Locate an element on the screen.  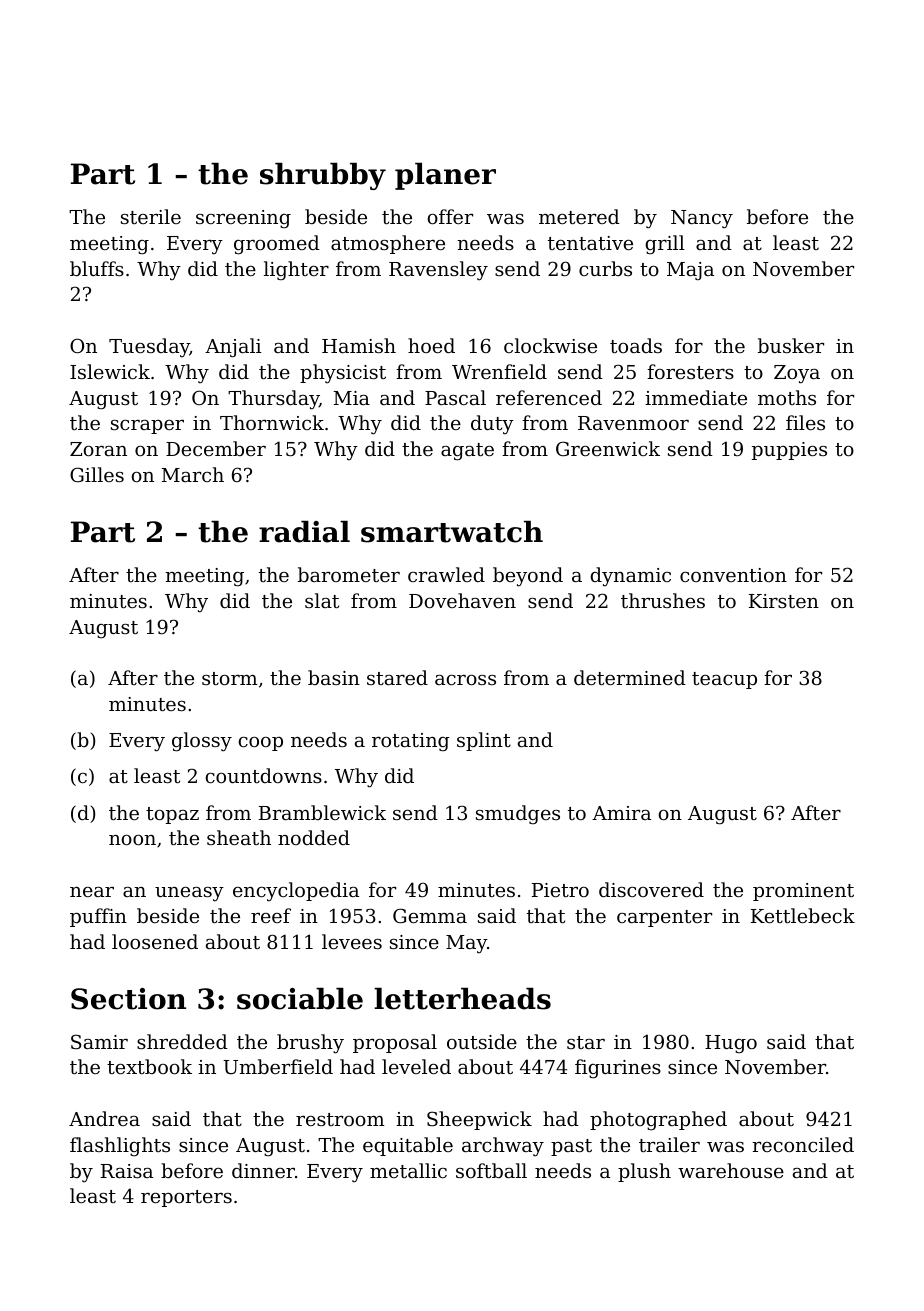
reporters is located at coordinates (186, 1198).
